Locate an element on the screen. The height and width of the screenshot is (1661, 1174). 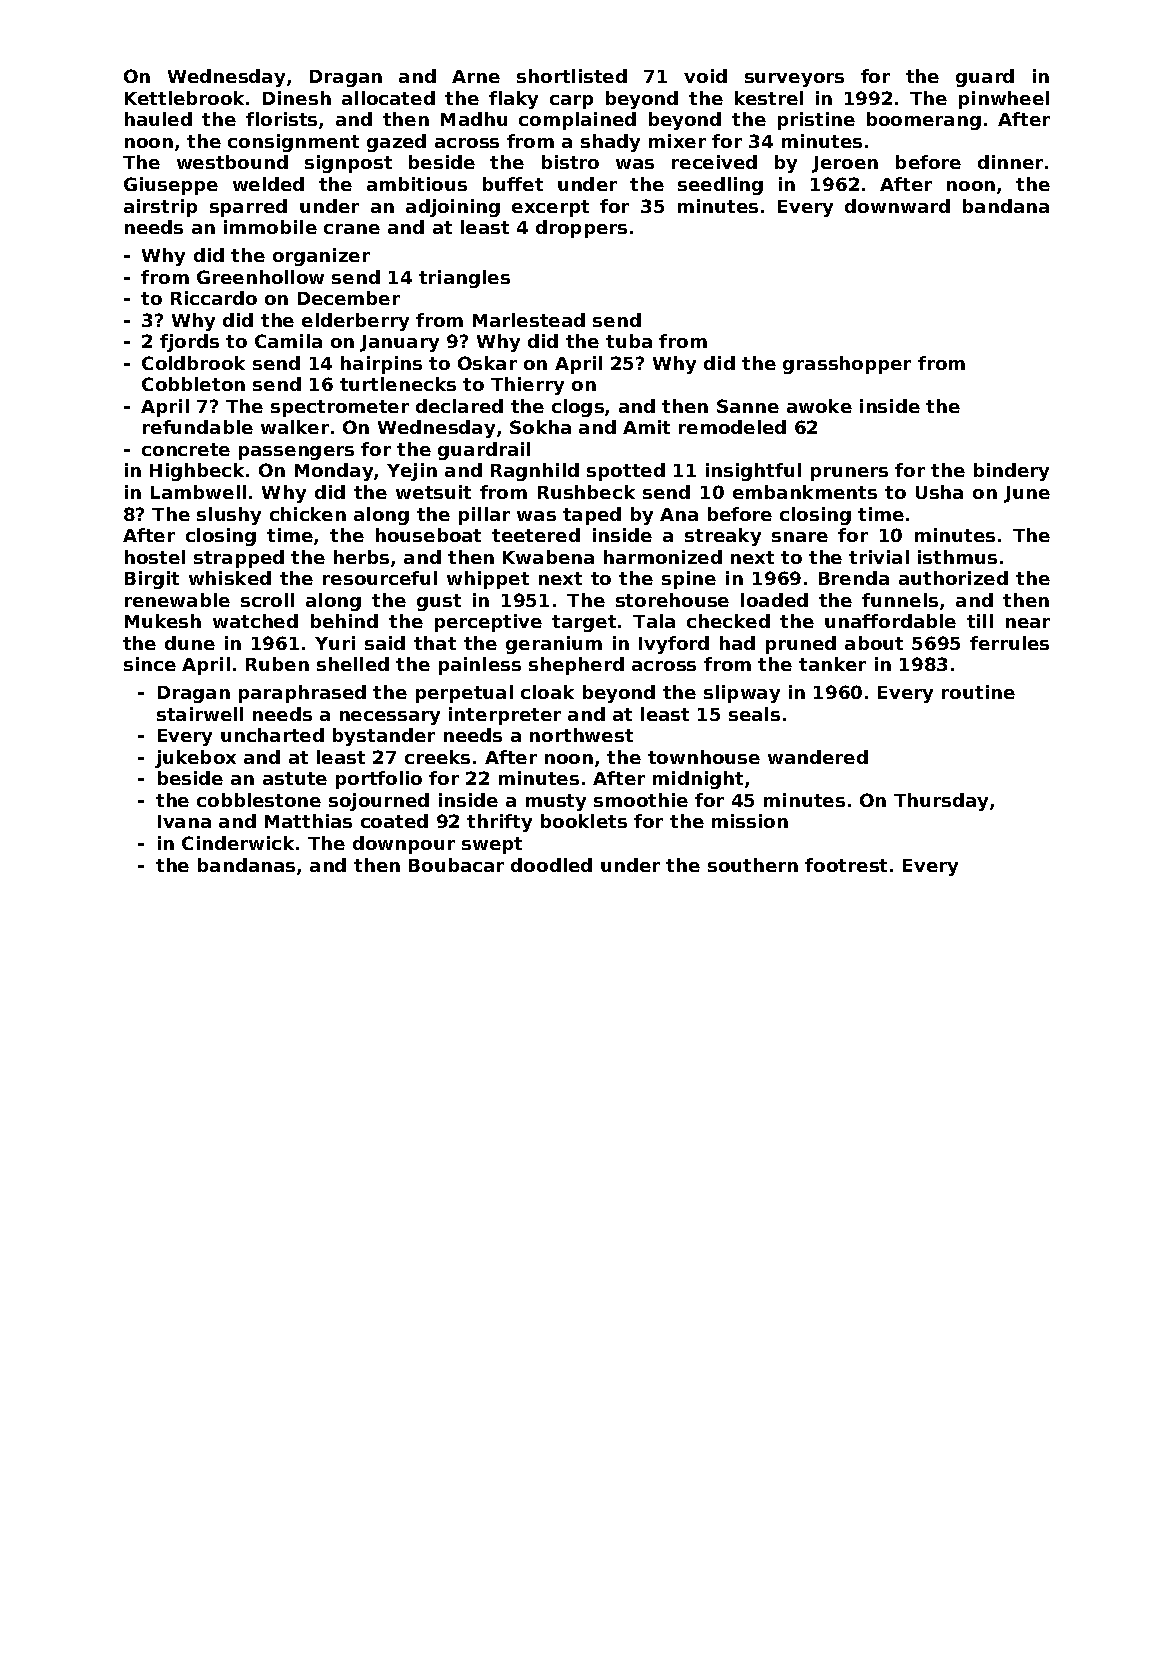
surveyors is located at coordinates (794, 80).
